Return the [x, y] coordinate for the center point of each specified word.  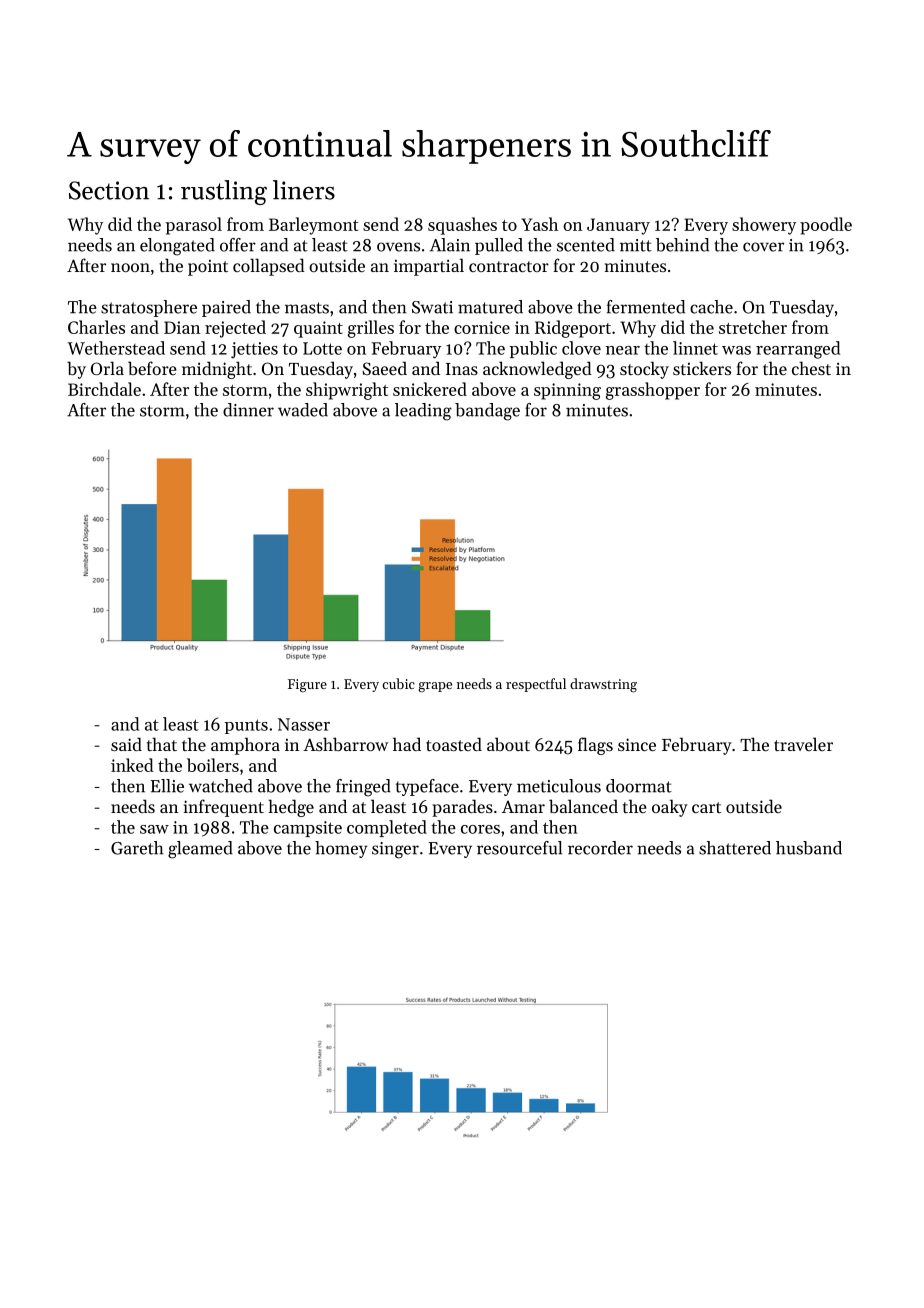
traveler [803, 744]
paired [226, 308]
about [508, 744]
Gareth [137, 848]
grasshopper [653, 391]
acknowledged [537, 370]
